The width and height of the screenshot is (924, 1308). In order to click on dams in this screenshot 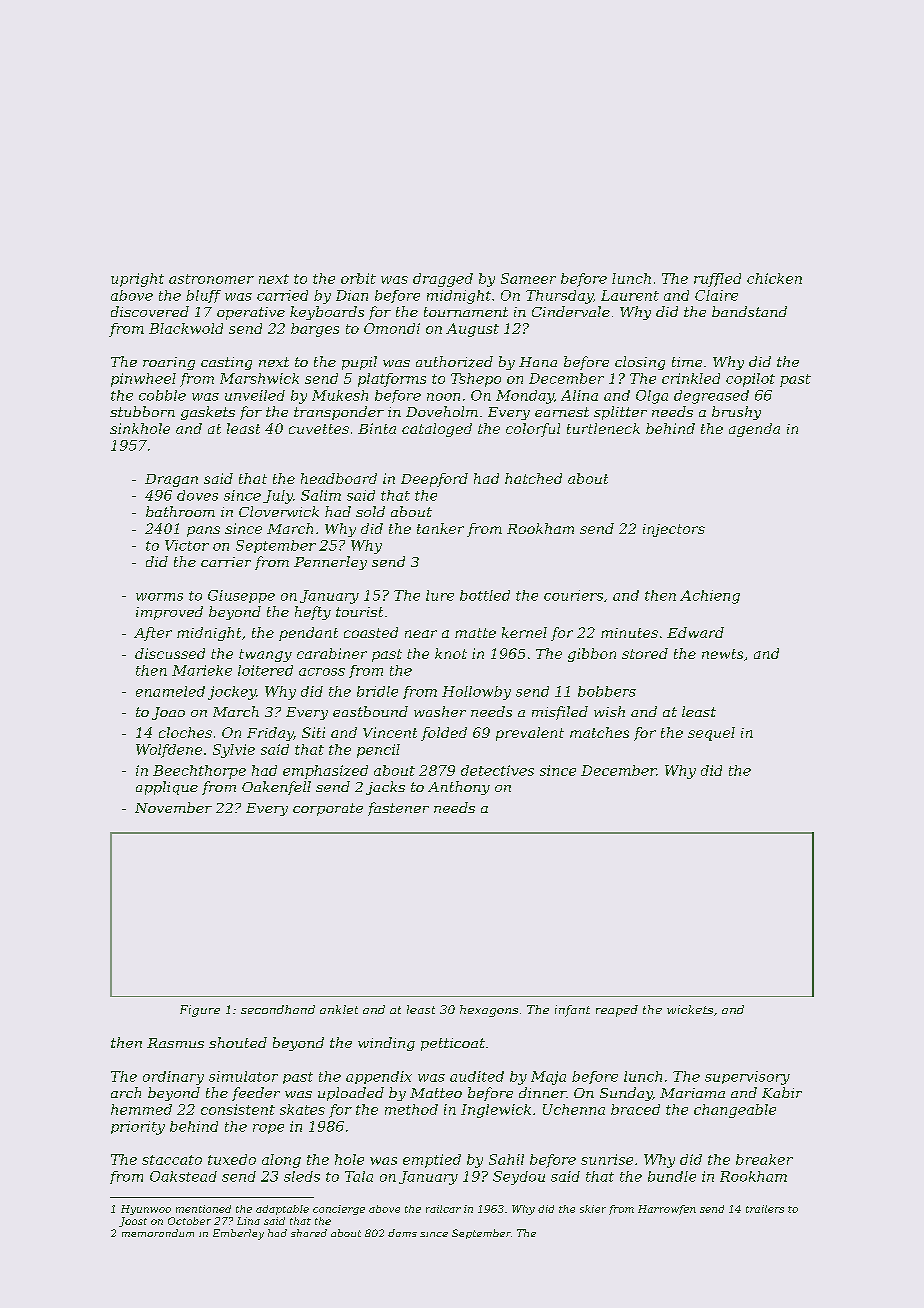, I will do `click(402, 1233)`.
